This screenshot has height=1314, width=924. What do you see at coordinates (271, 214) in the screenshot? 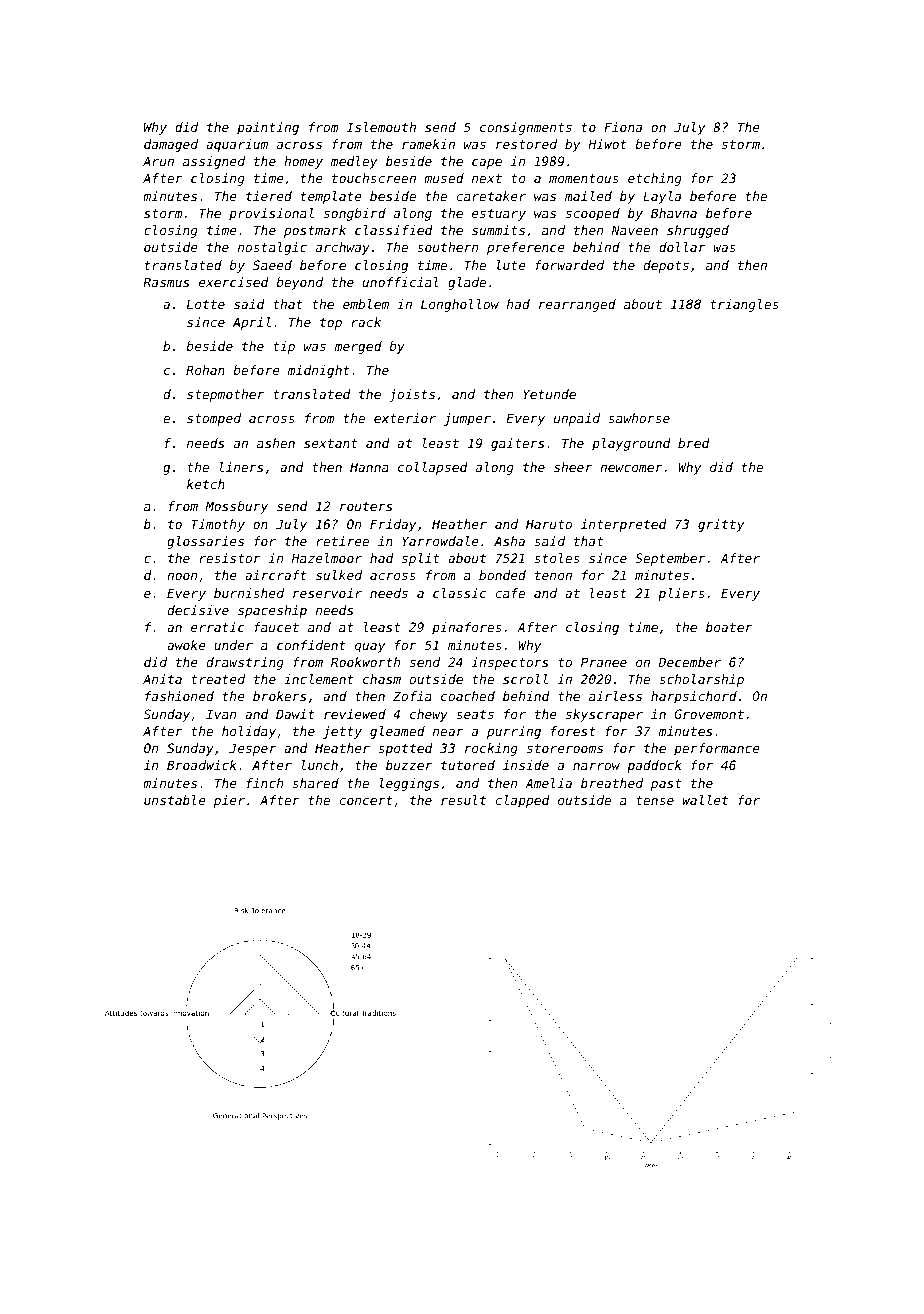
I see `provisional` at bounding box center [271, 214].
